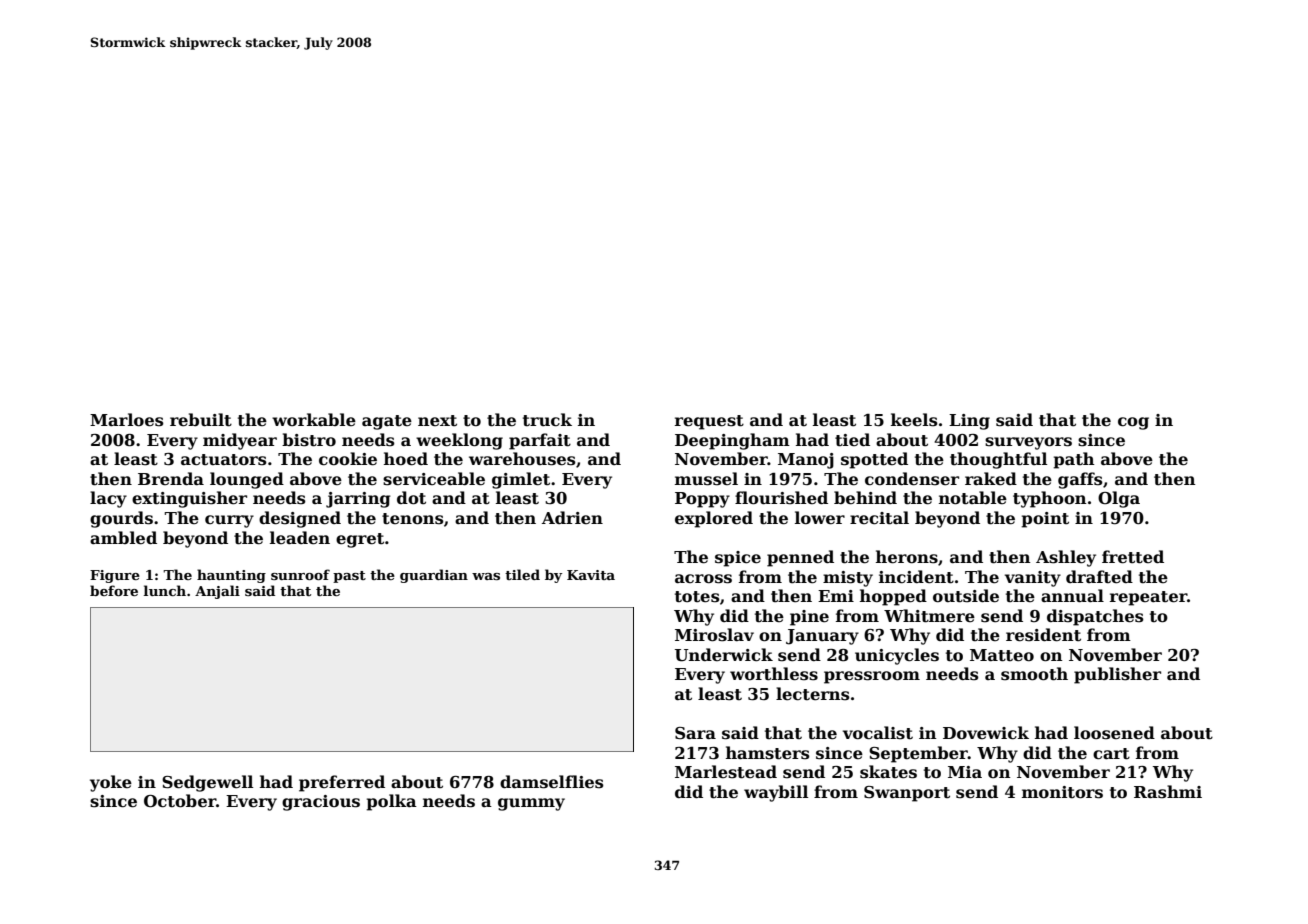  Describe the element at coordinates (180, 801) in the image. I see `October` at that location.
